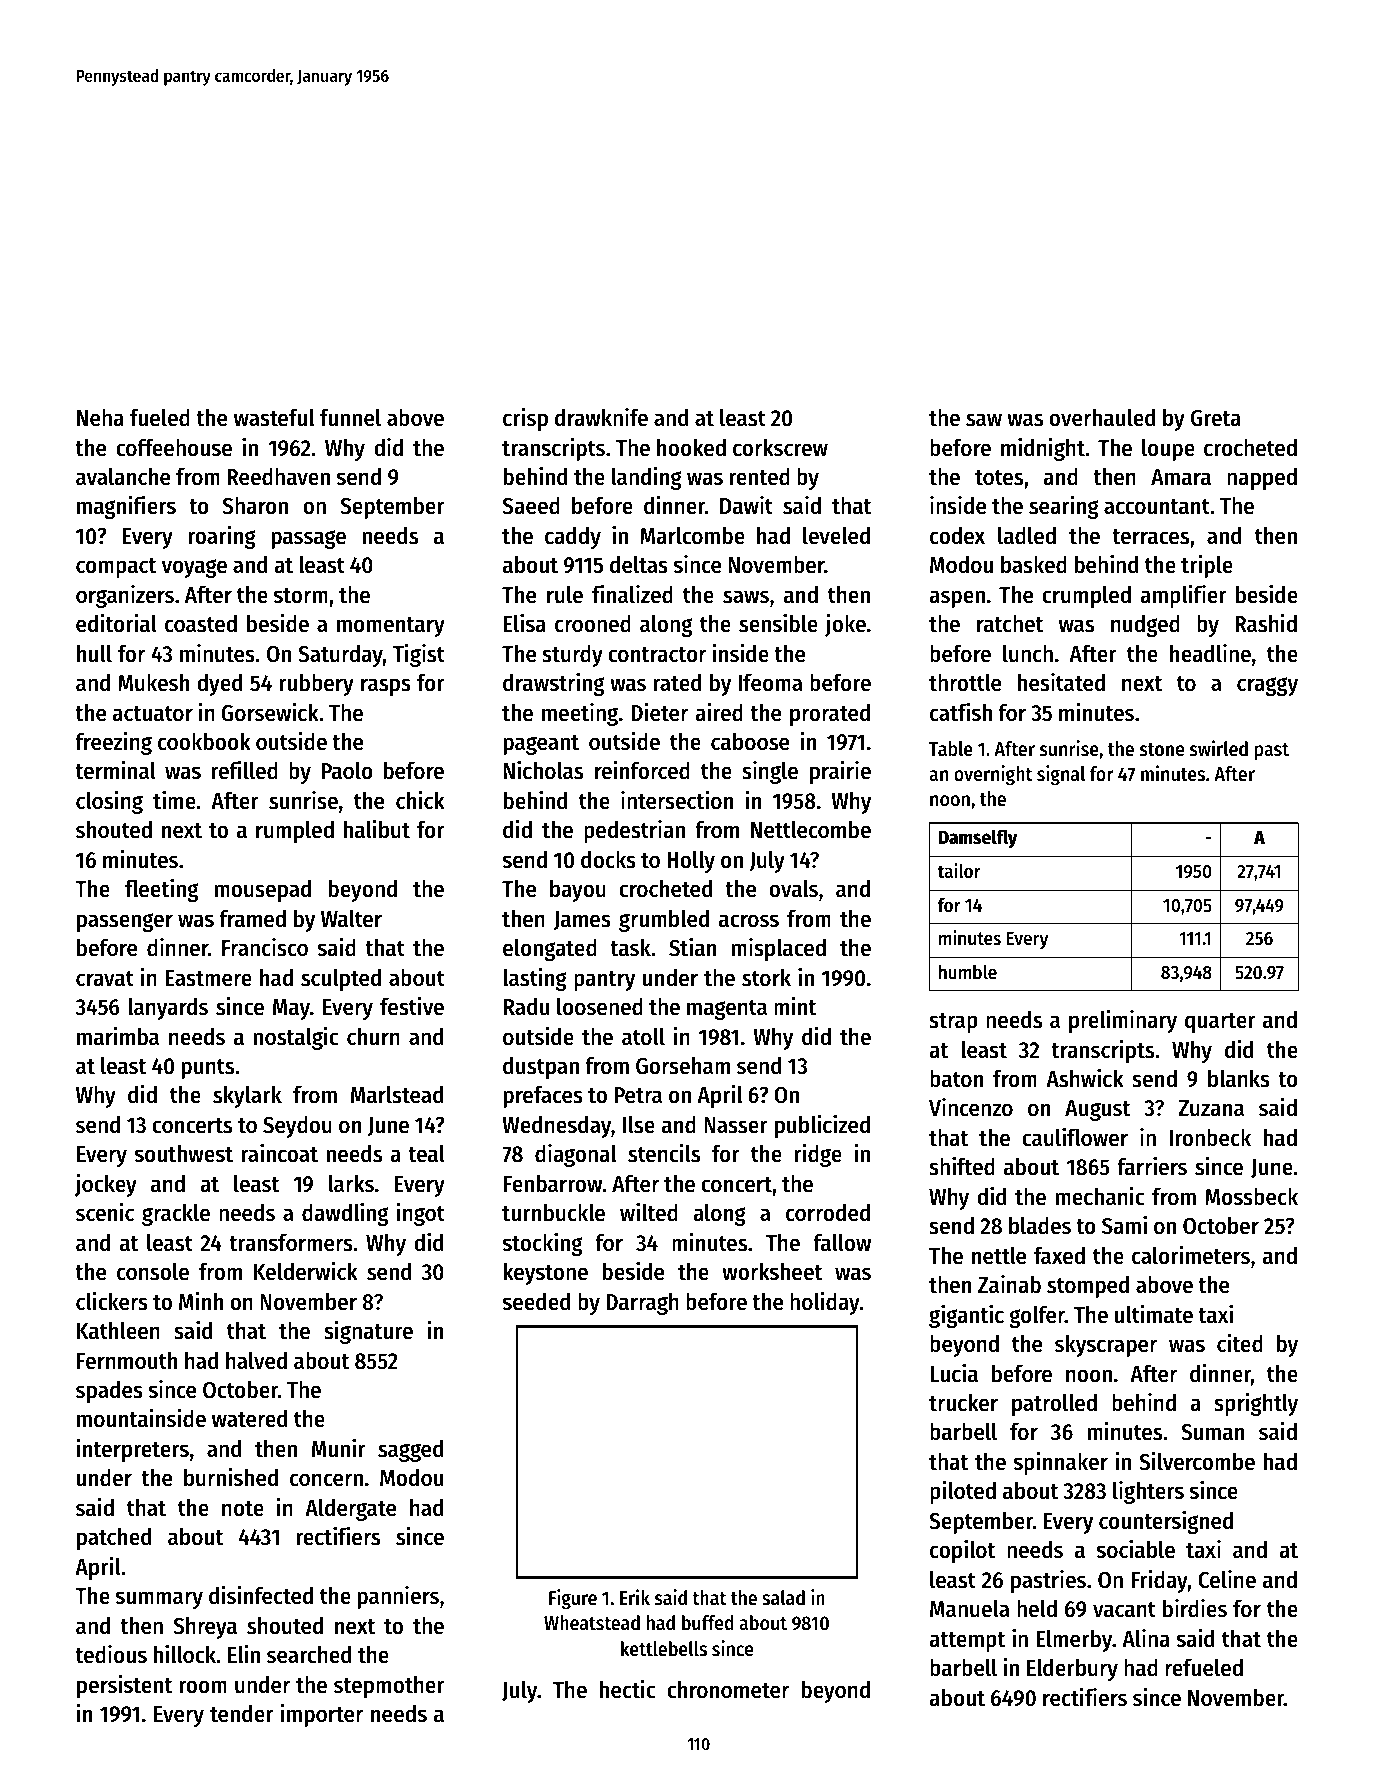 The image size is (1374, 1778). Describe the element at coordinates (593, 623) in the document. I see `crooned` at that location.
